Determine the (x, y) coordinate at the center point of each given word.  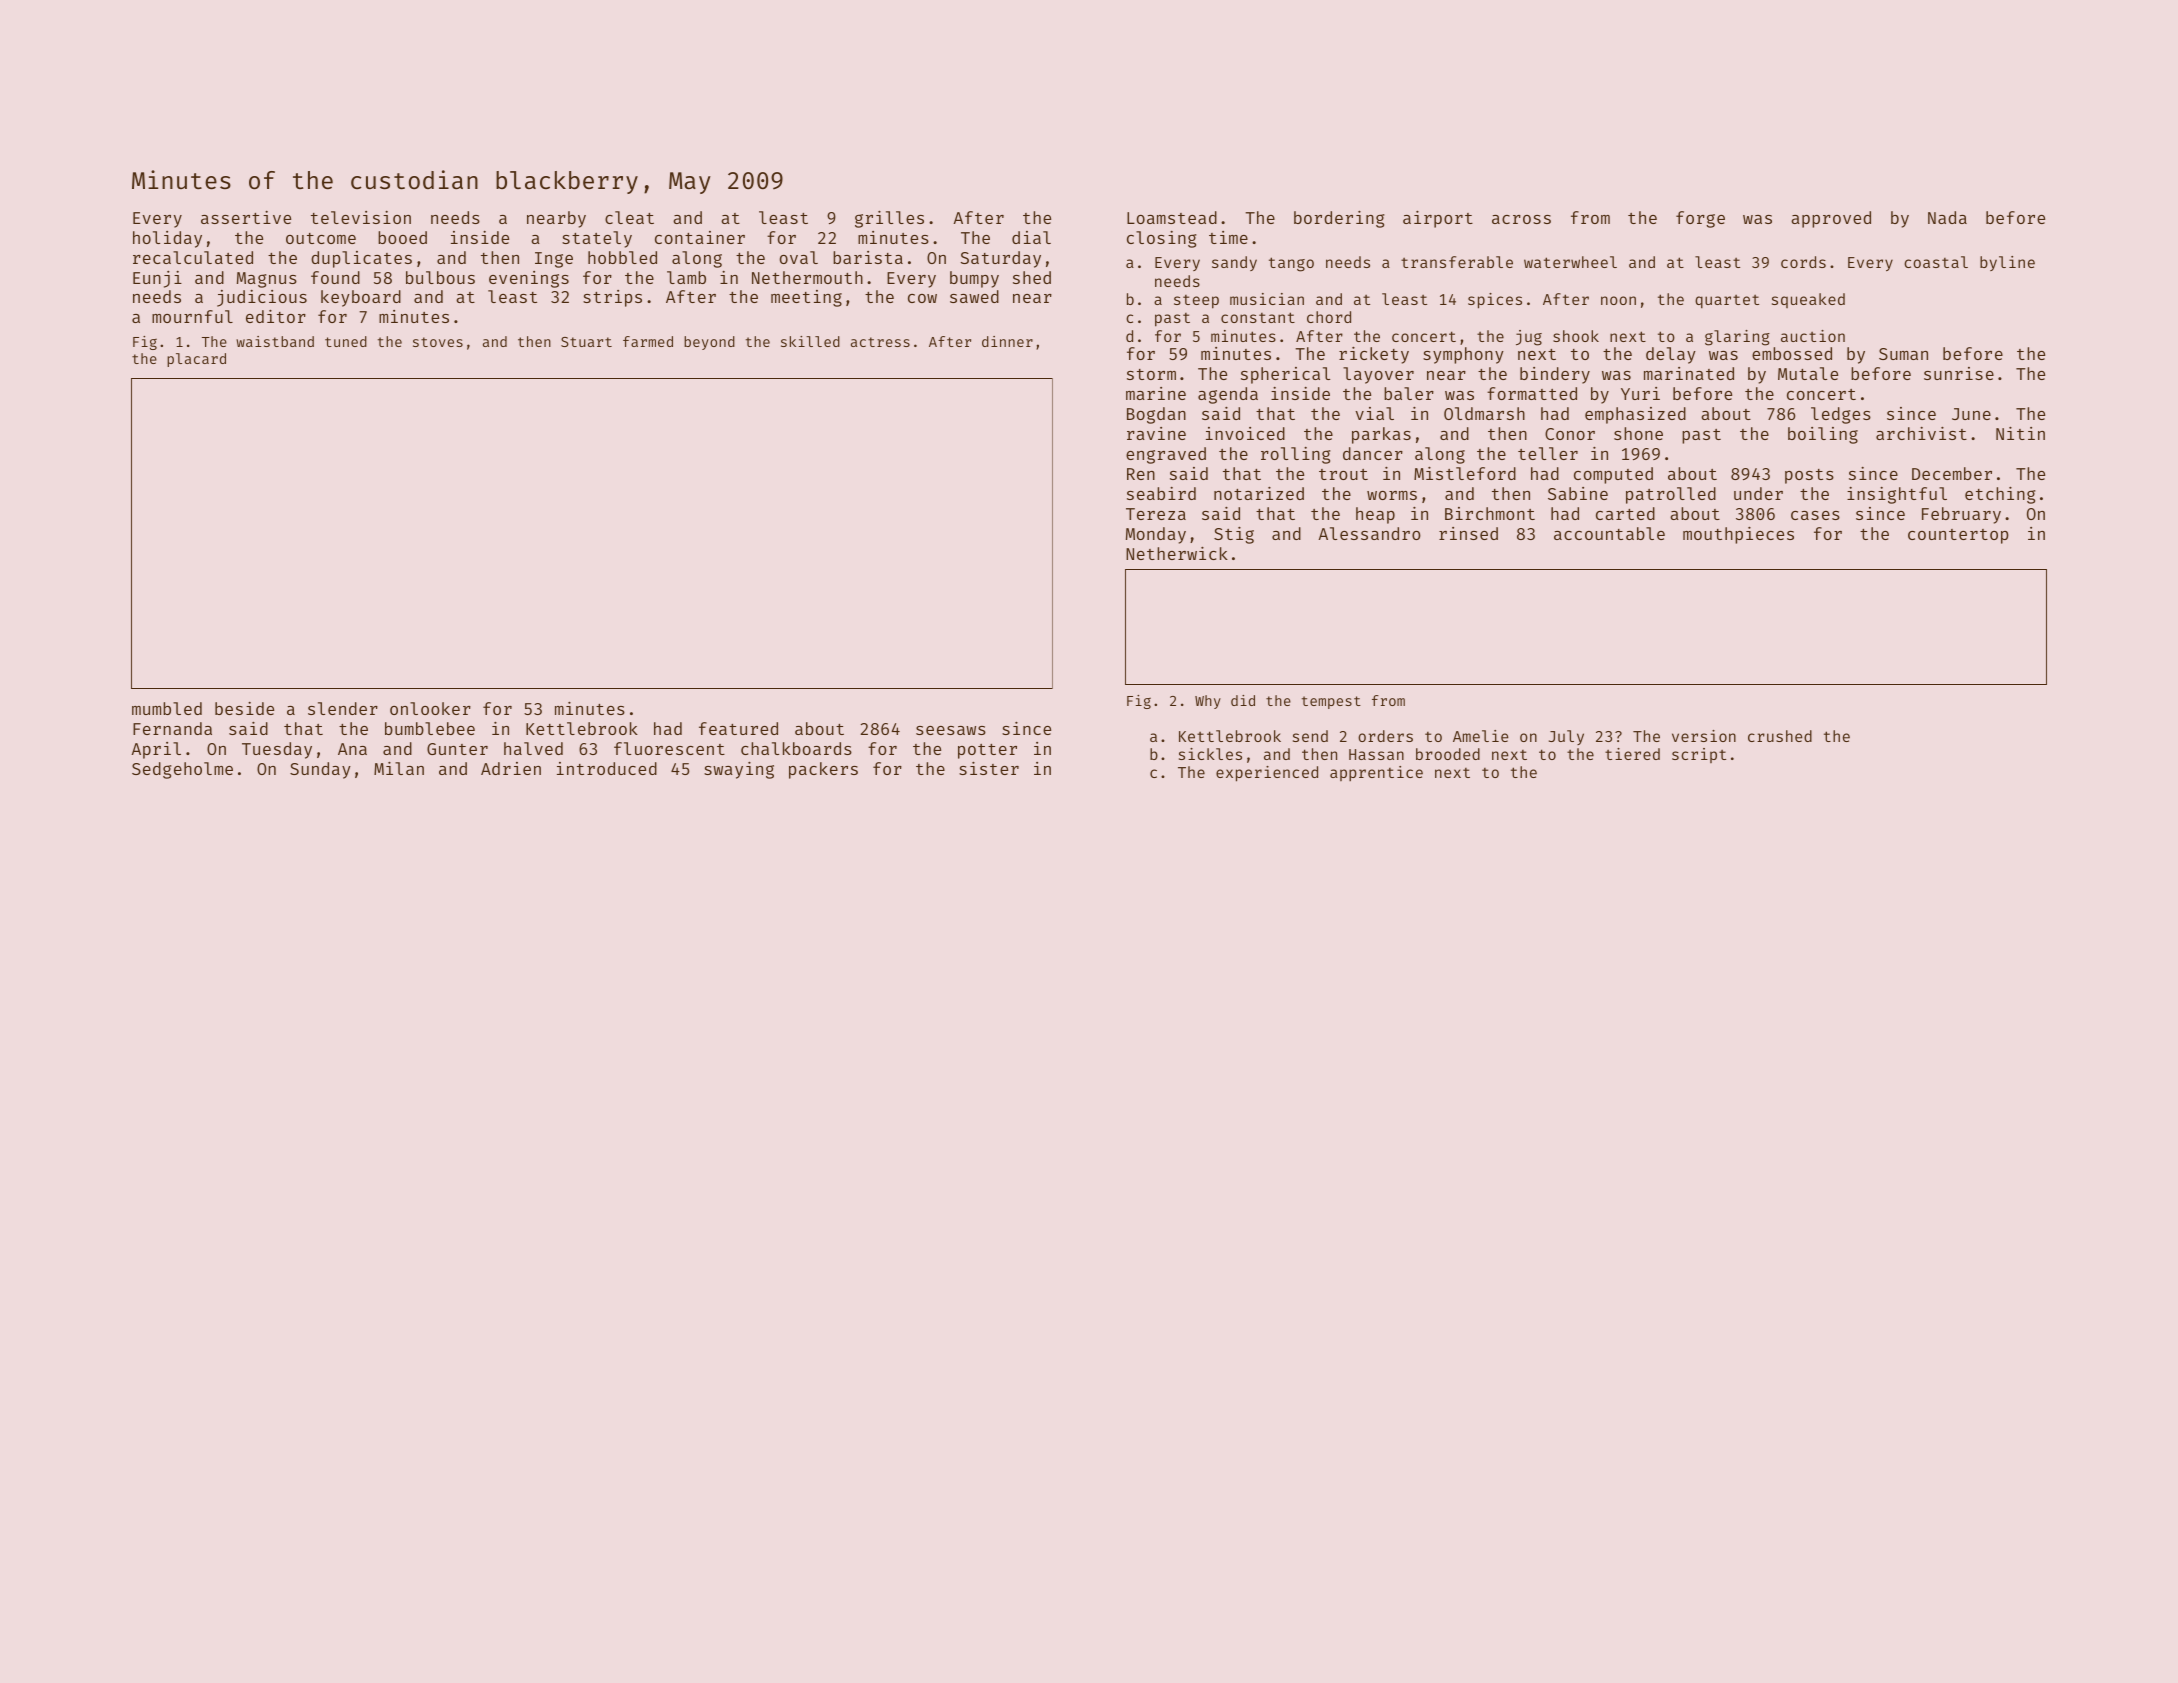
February (1961, 515)
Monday (1156, 535)
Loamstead (1172, 217)
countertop (1958, 536)
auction (1813, 336)
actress (880, 342)
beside (244, 708)
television (361, 217)
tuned (346, 341)
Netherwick (1177, 553)
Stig (1234, 535)
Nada (1947, 217)
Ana (352, 749)
